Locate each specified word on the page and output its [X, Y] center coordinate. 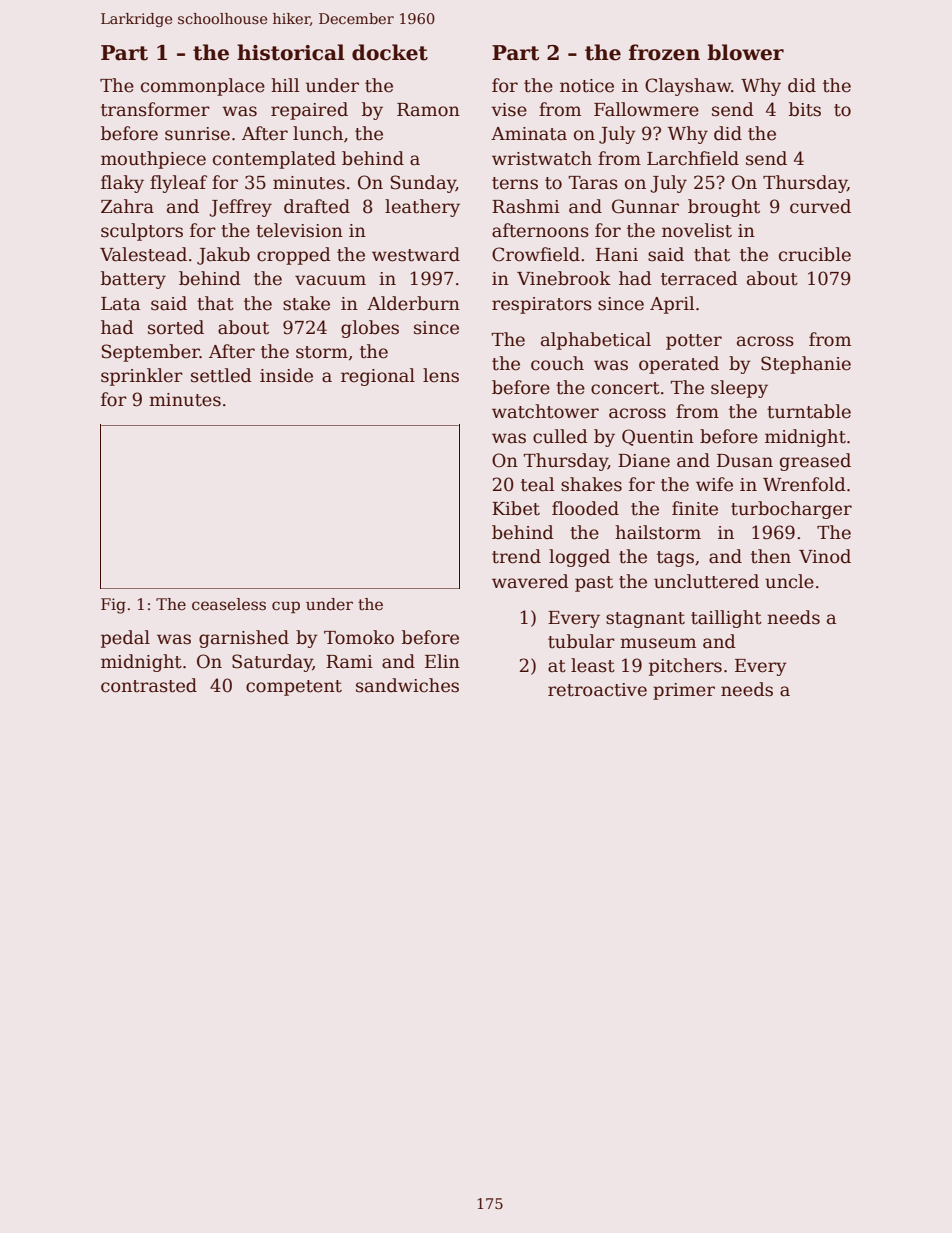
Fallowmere [646, 109]
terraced [699, 278]
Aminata [529, 134]
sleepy [739, 389]
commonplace [203, 87]
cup [286, 607]
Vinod [825, 556]
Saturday [272, 663]
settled [221, 375]
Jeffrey [240, 208]
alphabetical [596, 341]
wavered [530, 581]
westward [416, 254]
